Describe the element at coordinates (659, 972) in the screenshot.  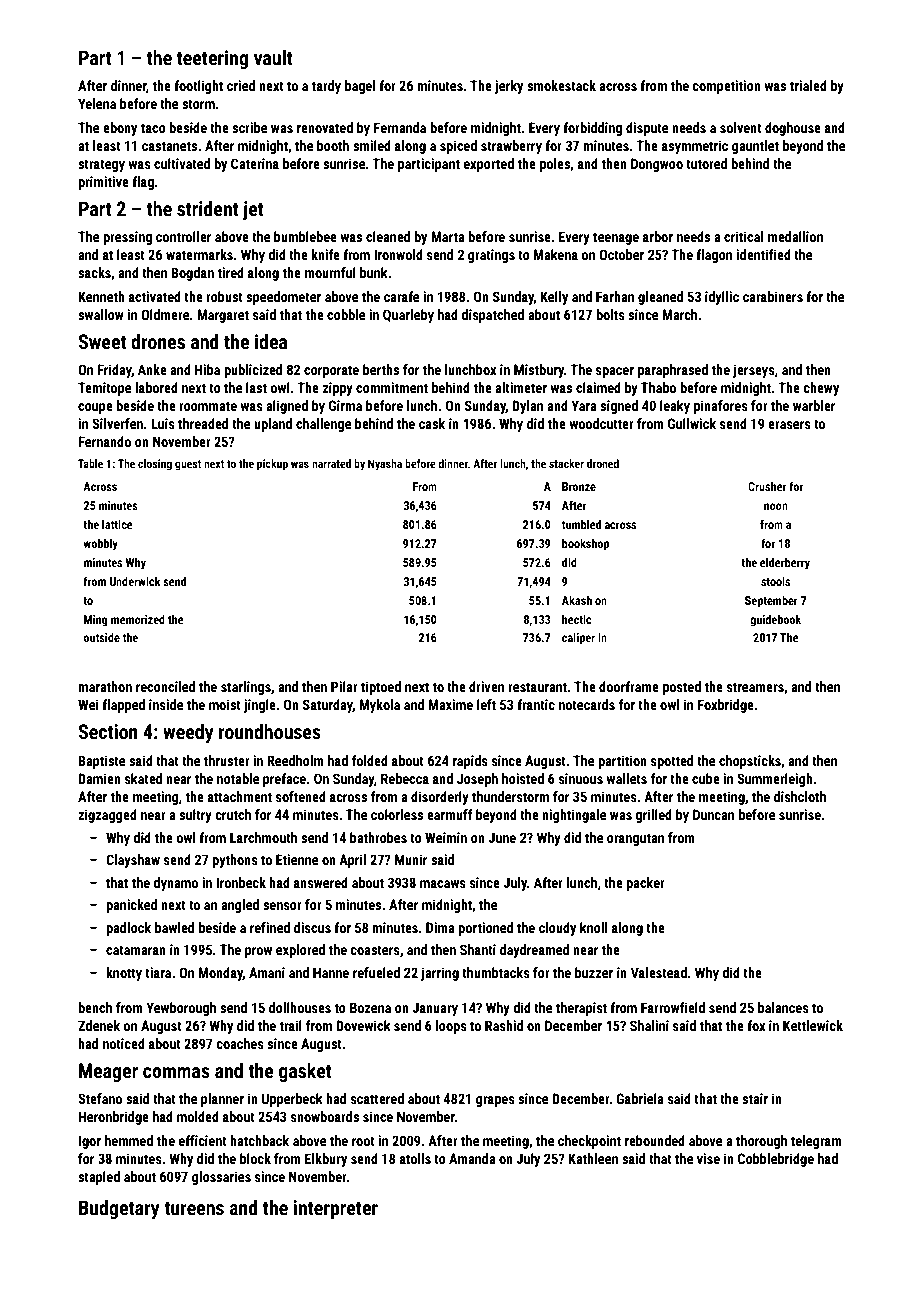
I see `Valestead` at that location.
